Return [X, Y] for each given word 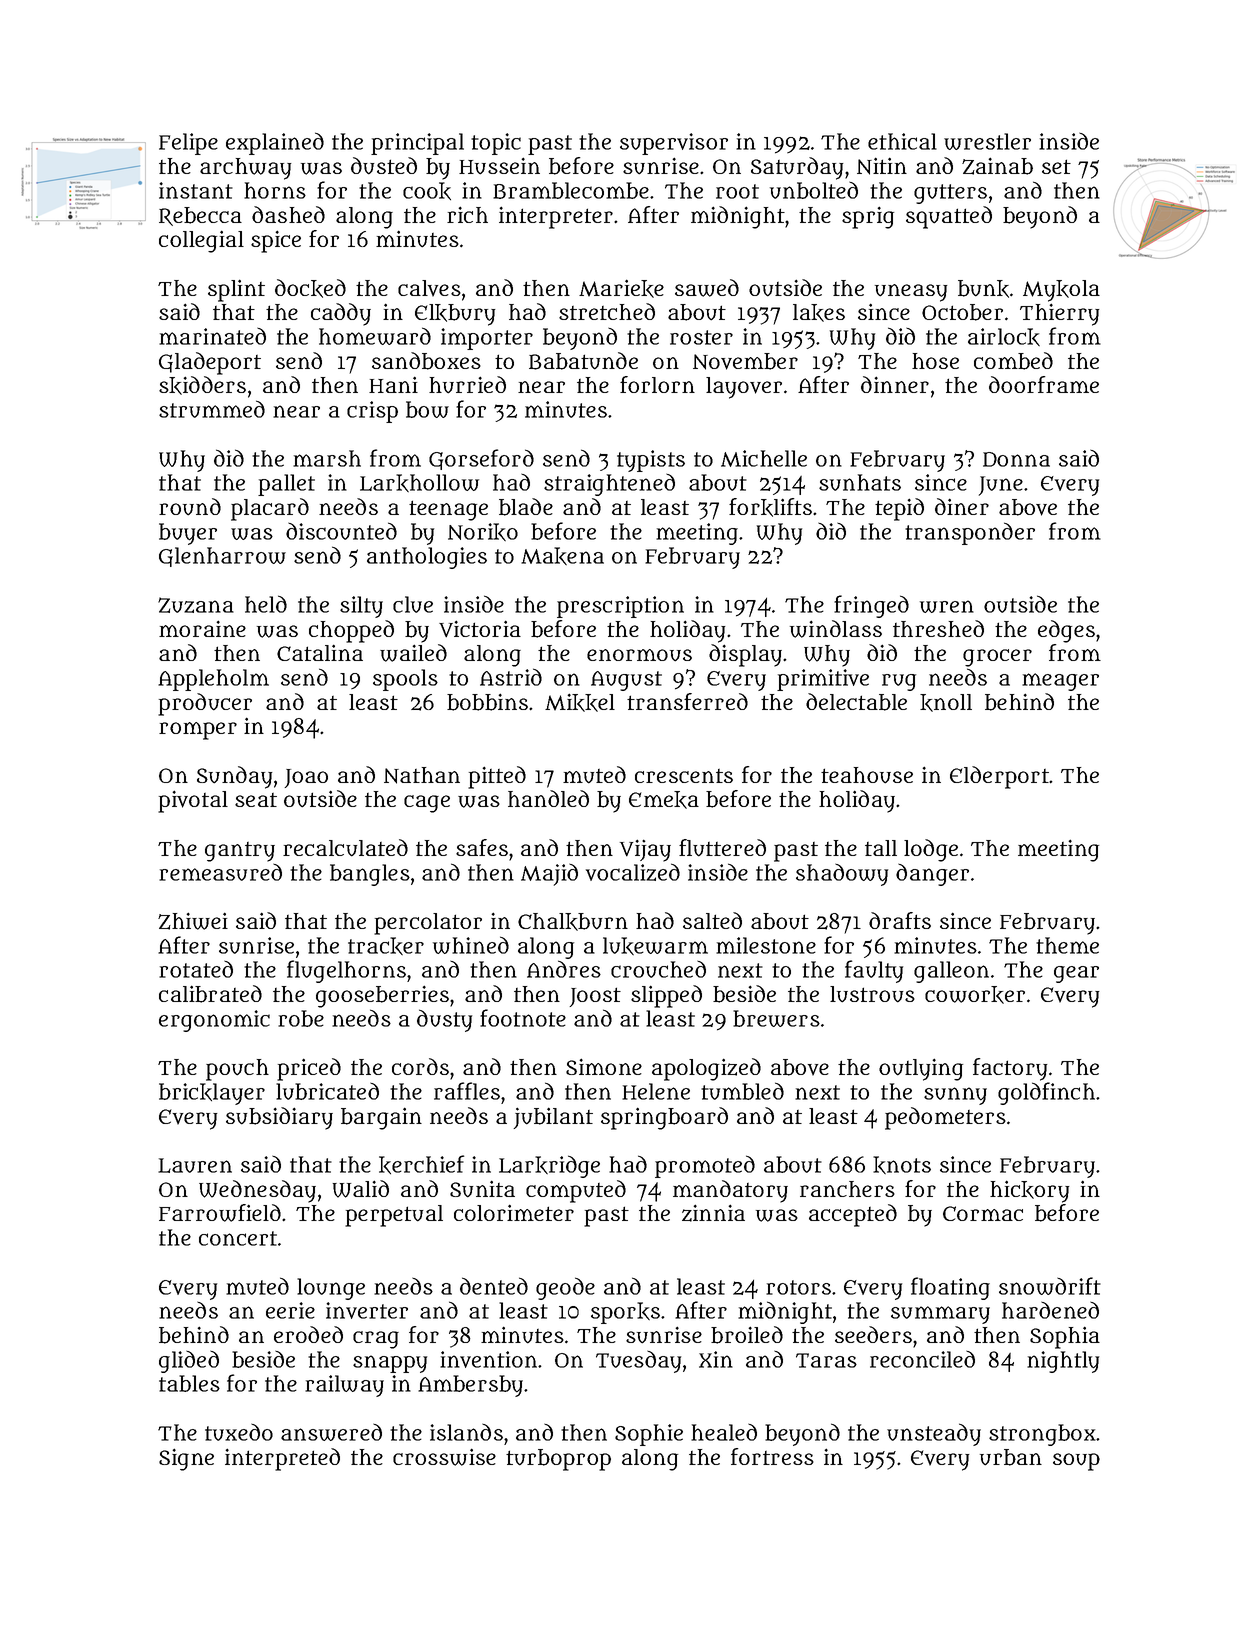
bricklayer [212, 1094]
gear [1076, 974]
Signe [186, 1459]
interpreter [556, 217]
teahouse [867, 775]
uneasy [911, 293]
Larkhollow [419, 483]
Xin [716, 1359]
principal [417, 144]
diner [962, 506]
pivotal [193, 801]
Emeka [664, 800]
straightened [609, 484]
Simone [604, 1066]
